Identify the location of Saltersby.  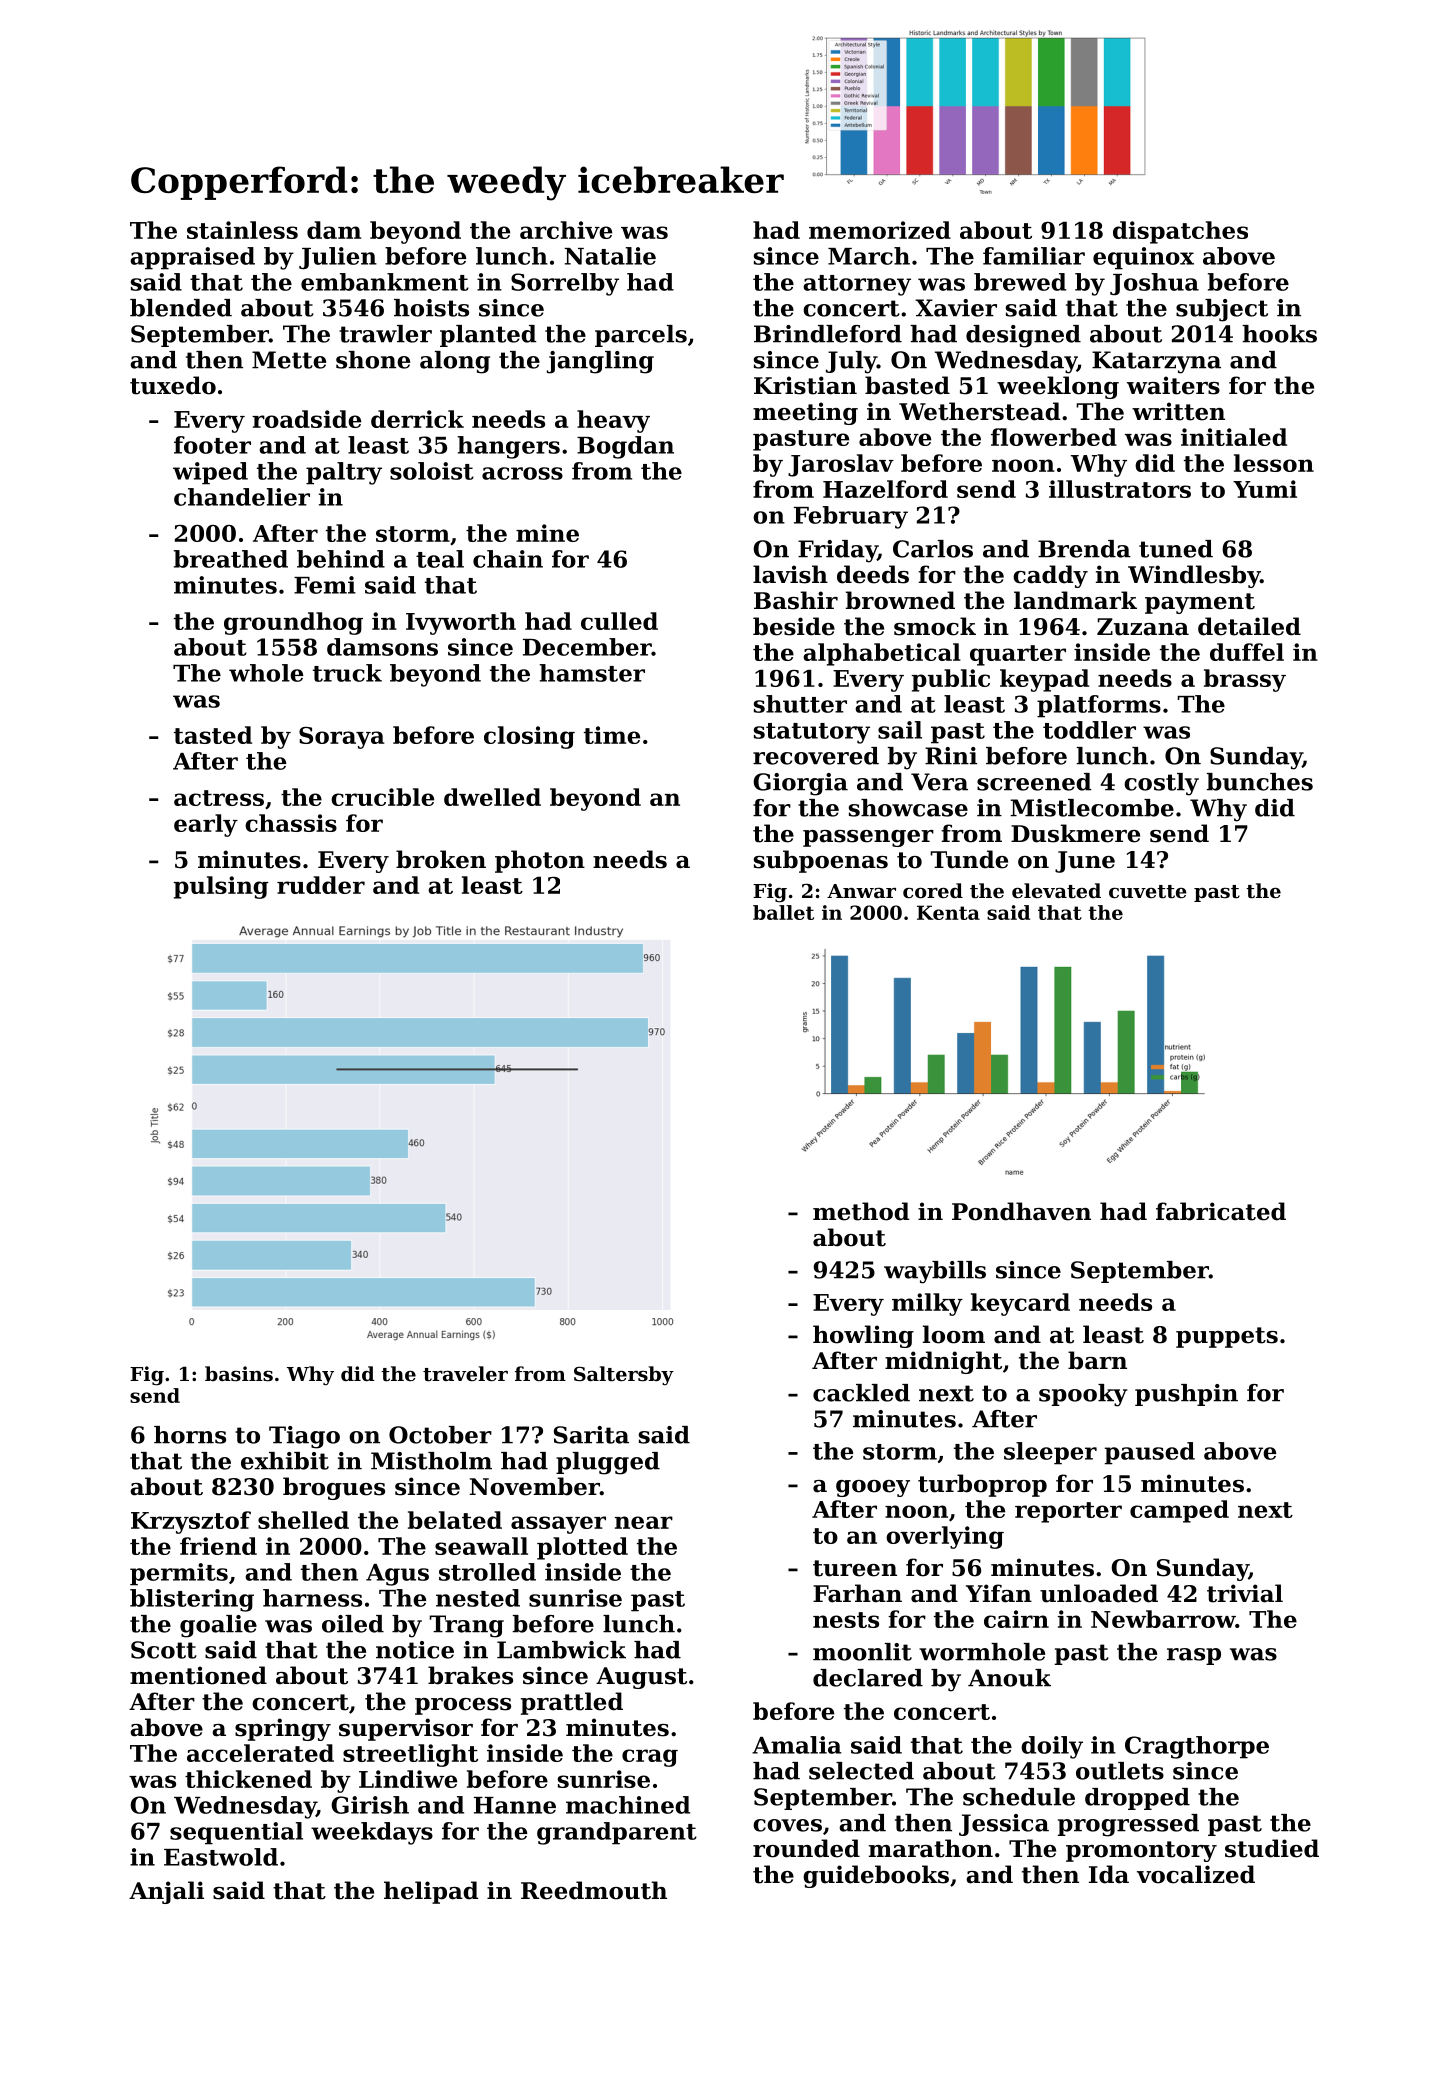
(624, 1375).
